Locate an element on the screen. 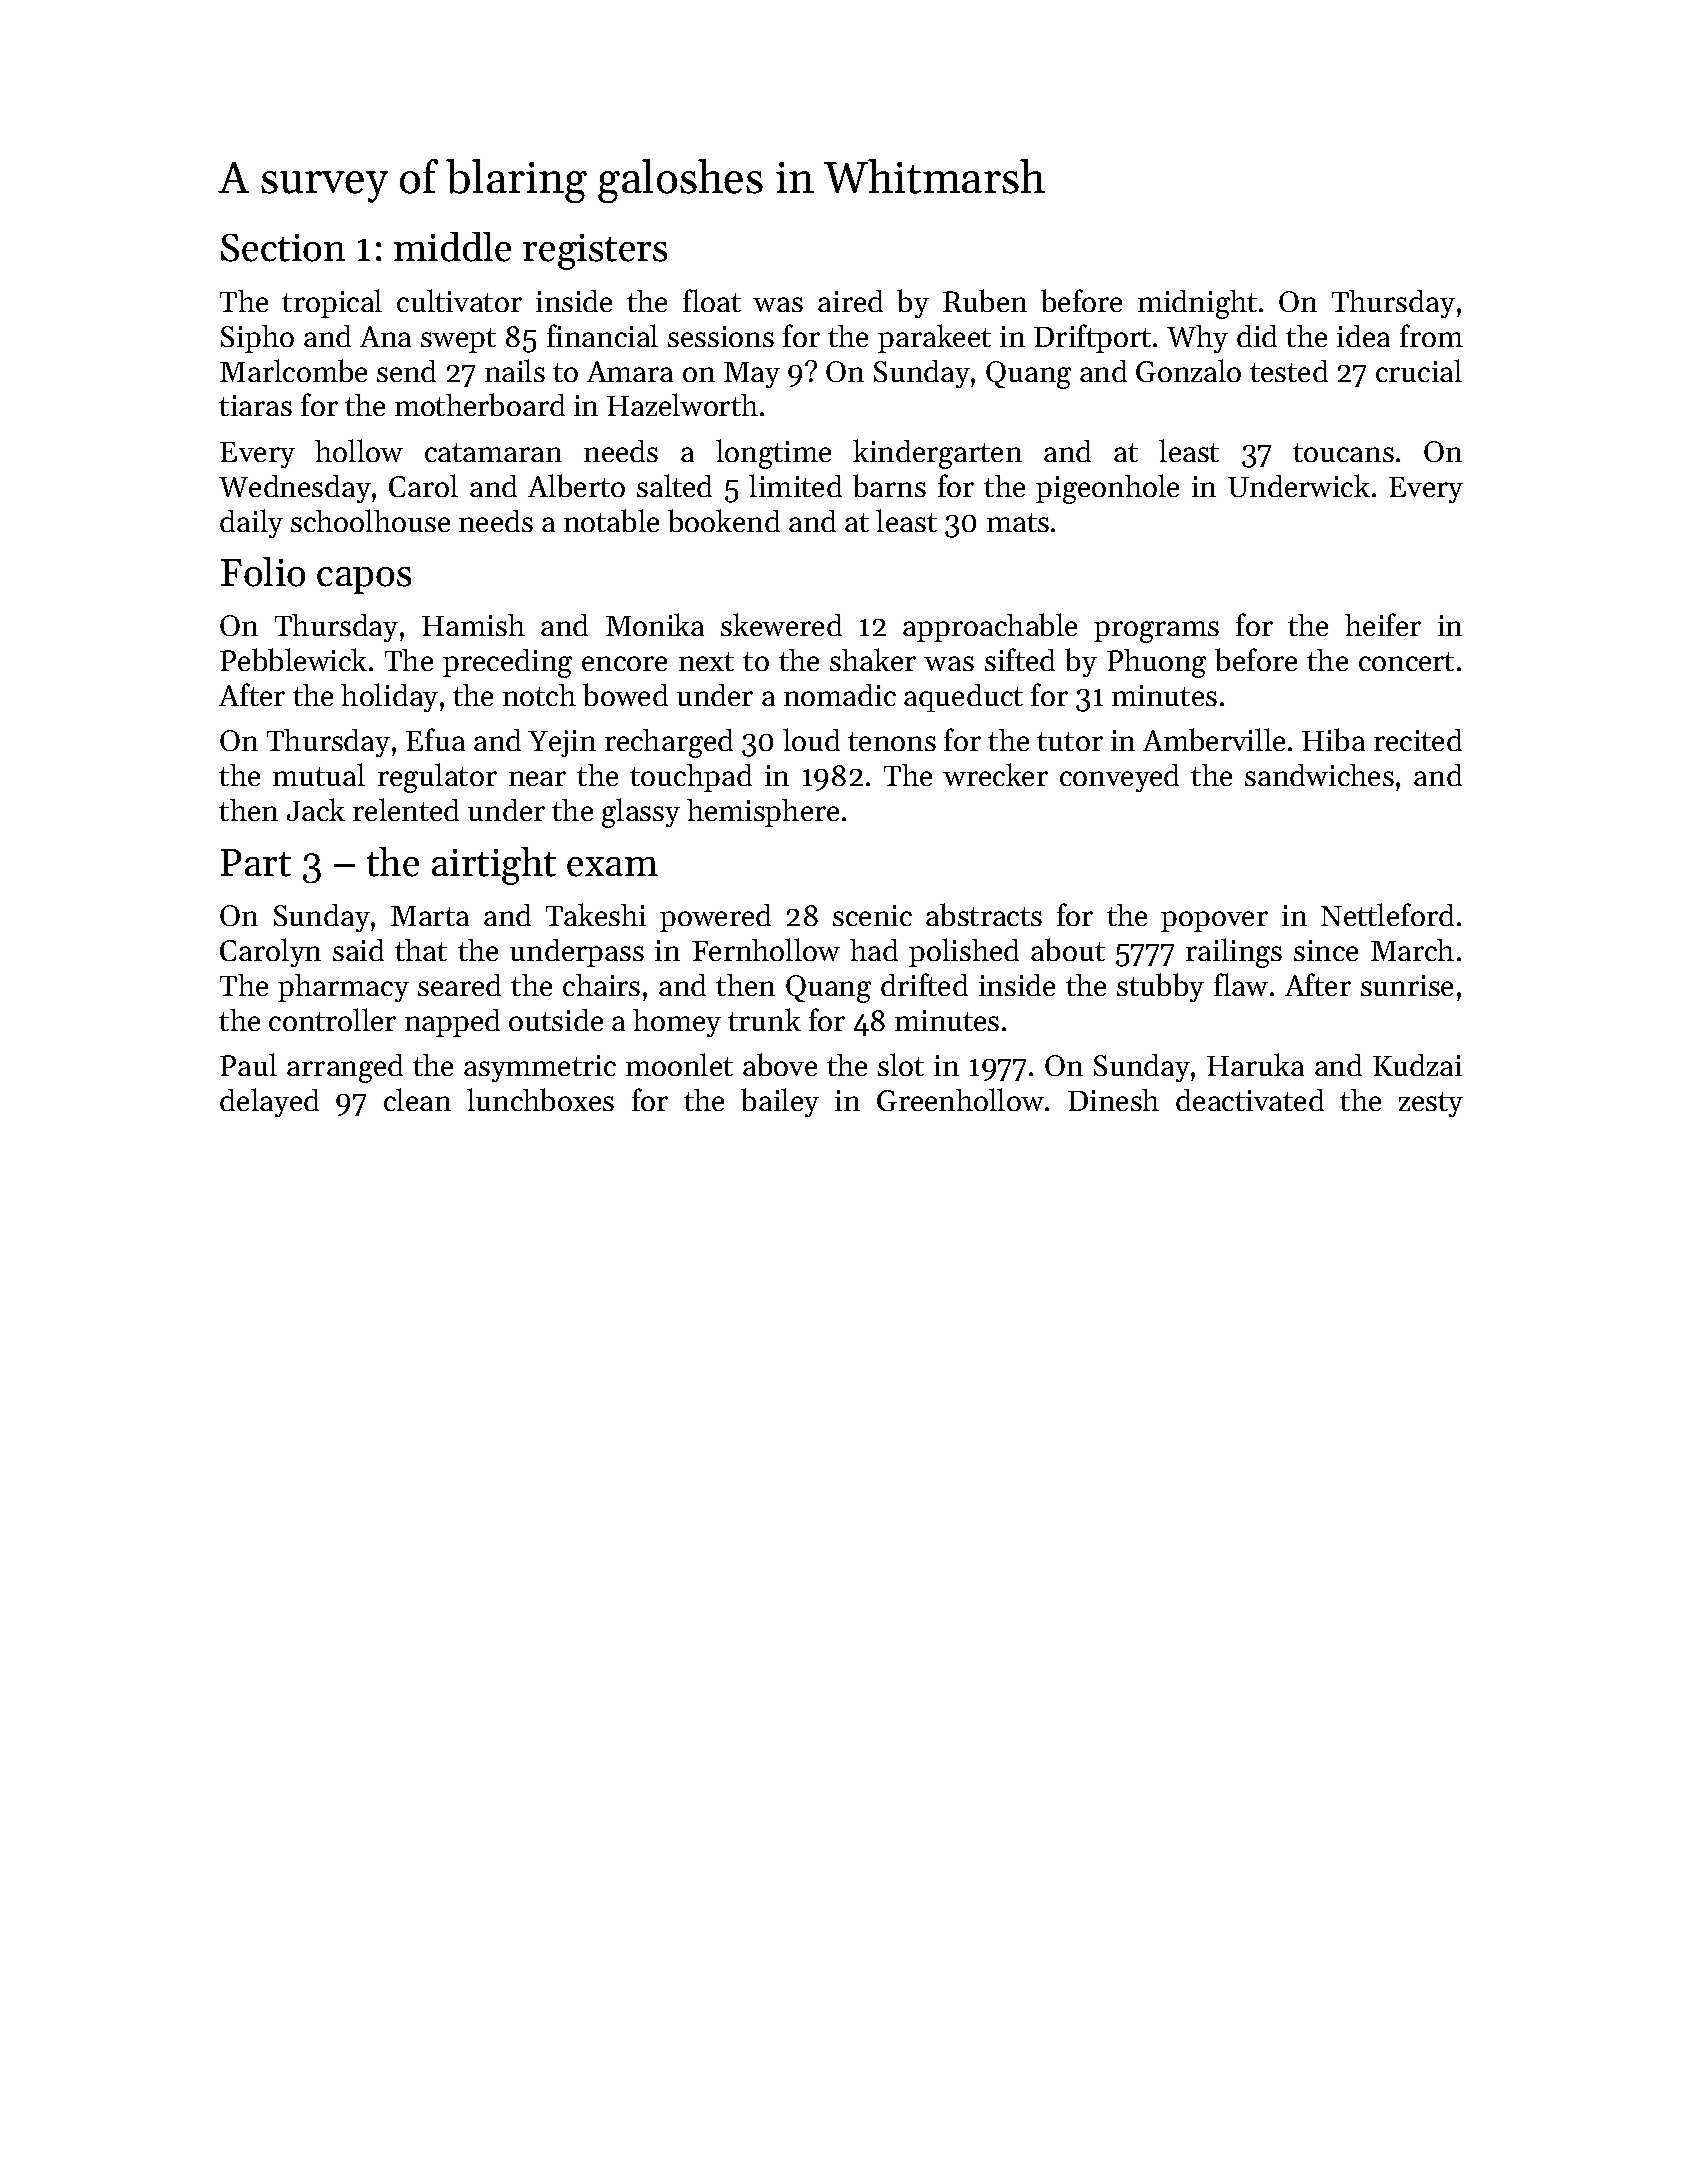 The width and height of the screenshot is (1683, 2178). abstracts is located at coordinates (984, 914).
